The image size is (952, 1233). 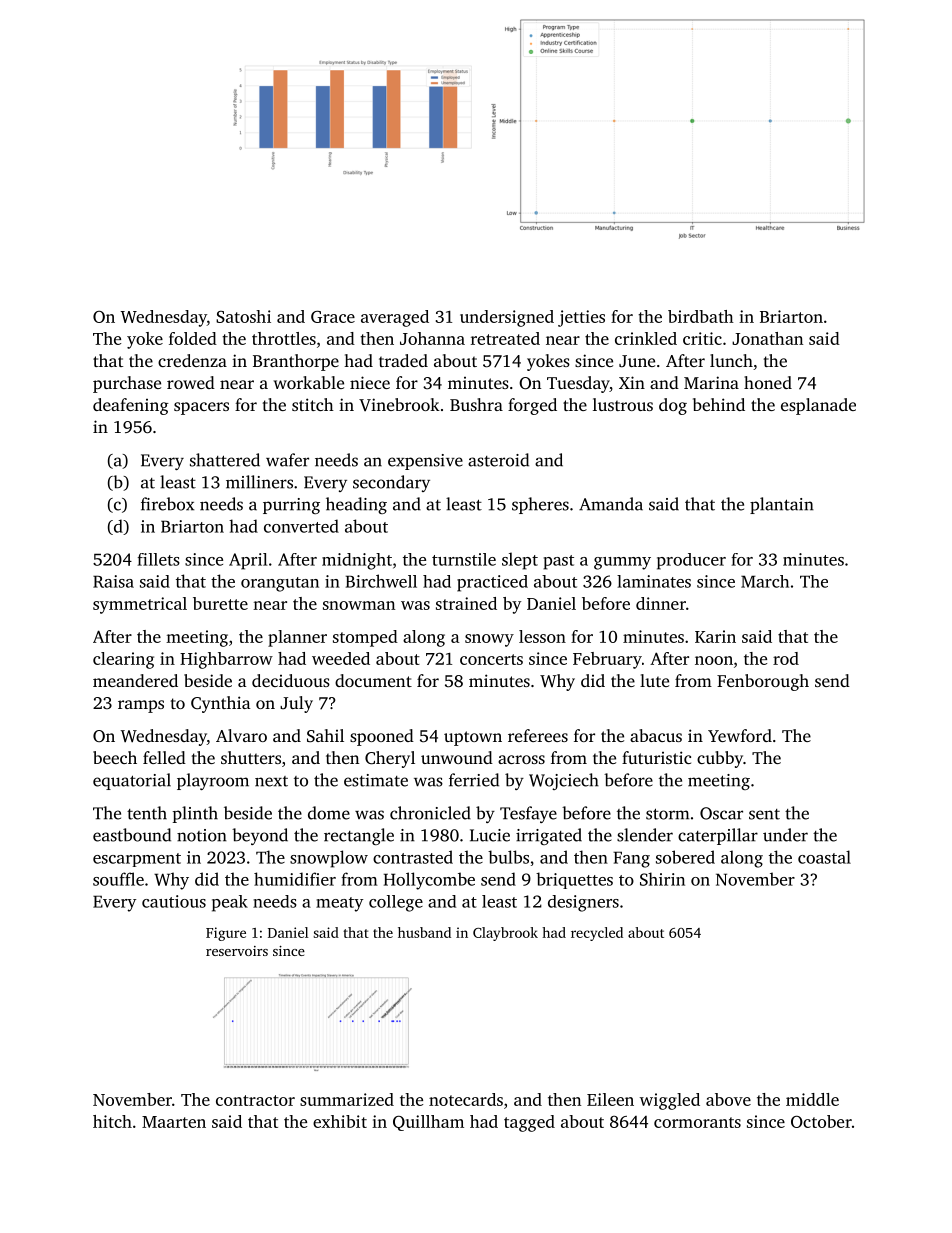 What do you see at coordinates (191, 382) in the image?
I see `rowed` at bounding box center [191, 382].
